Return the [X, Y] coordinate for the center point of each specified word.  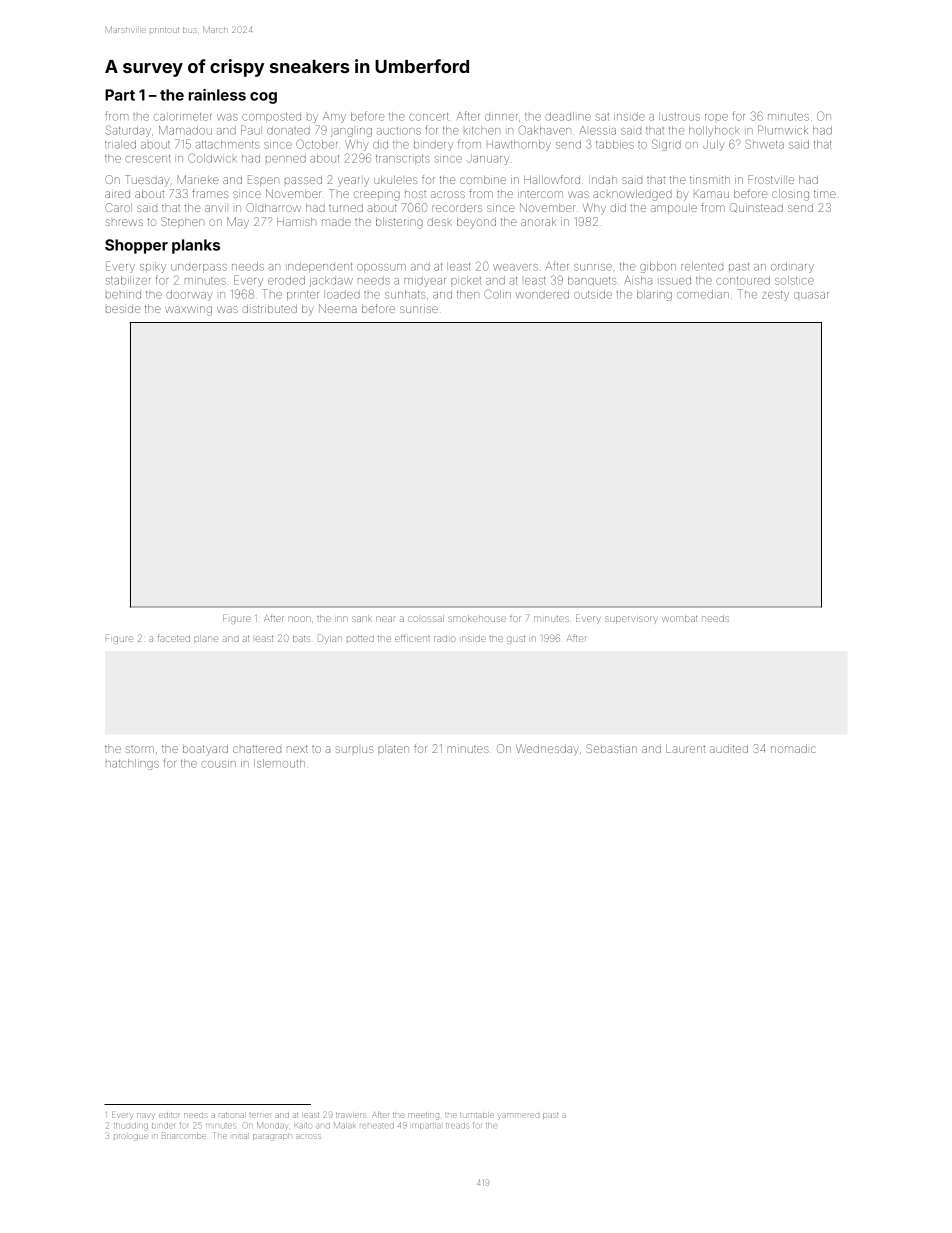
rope [716, 117]
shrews [124, 222]
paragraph [272, 1137]
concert [429, 117]
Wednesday [547, 750]
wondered [542, 294]
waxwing [188, 311]
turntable [477, 1115]
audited [729, 749]
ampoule [674, 209]
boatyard [205, 750]
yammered [518, 1116]
